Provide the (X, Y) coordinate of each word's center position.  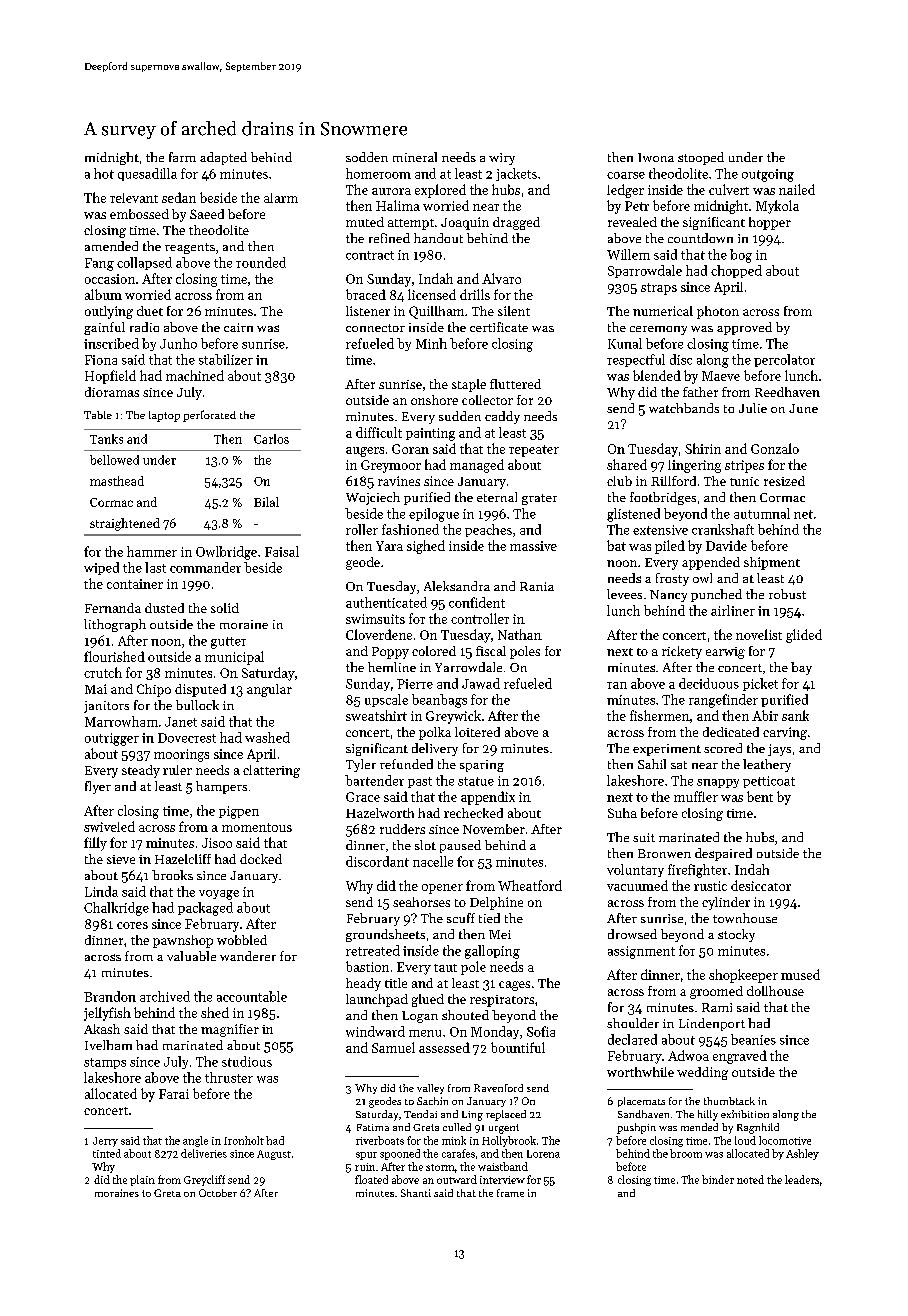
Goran (410, 449)
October (218, 1193)
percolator (784, 360)
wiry (502, 159)
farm (182, 157)
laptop (164, 416)
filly (95, 844)
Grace (363, 797)
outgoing (768, 175)
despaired (723, 854)
